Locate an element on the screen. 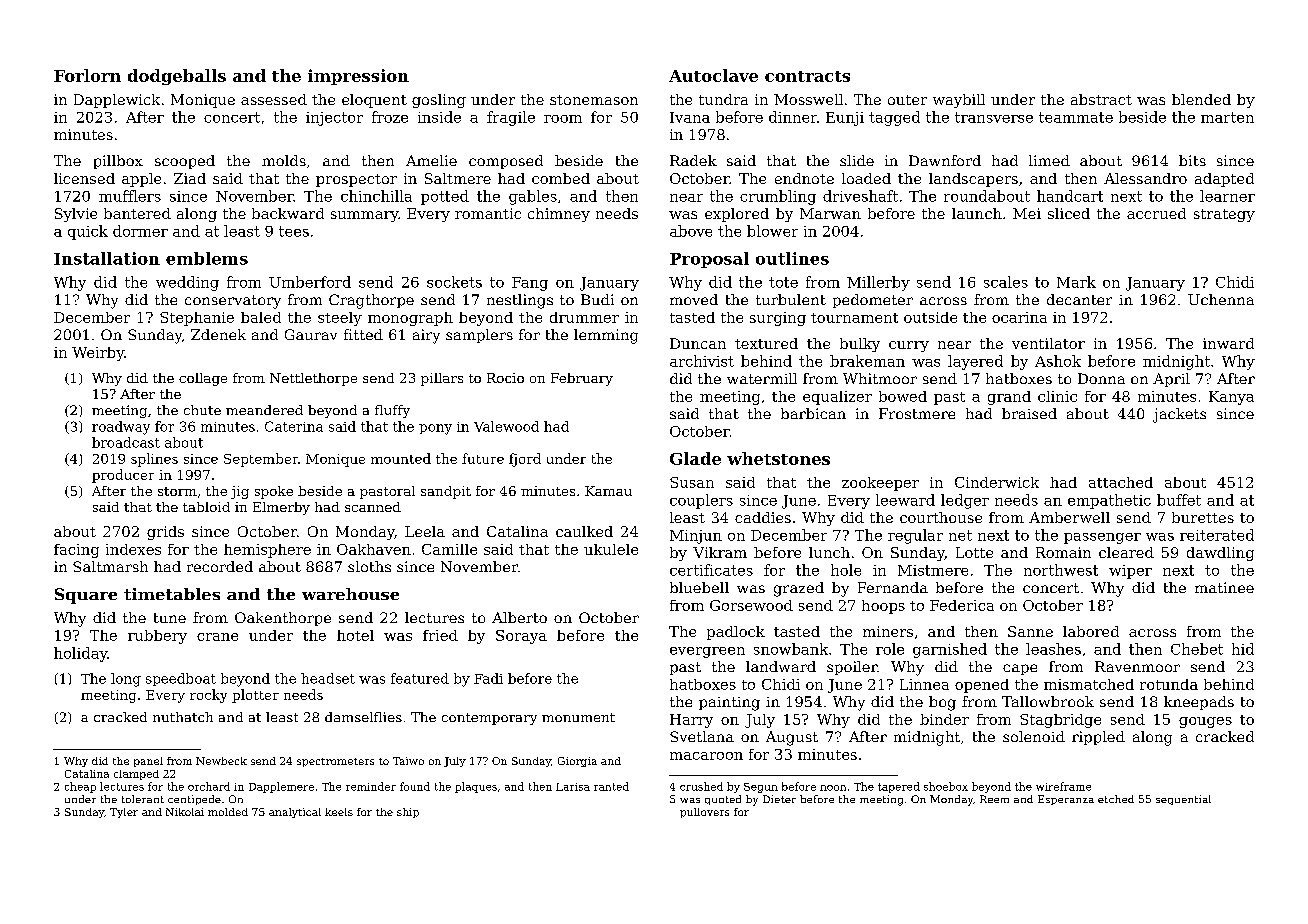 This screenshot has width=1308, height=924. buffet is located at coordinates (1179, 500).
